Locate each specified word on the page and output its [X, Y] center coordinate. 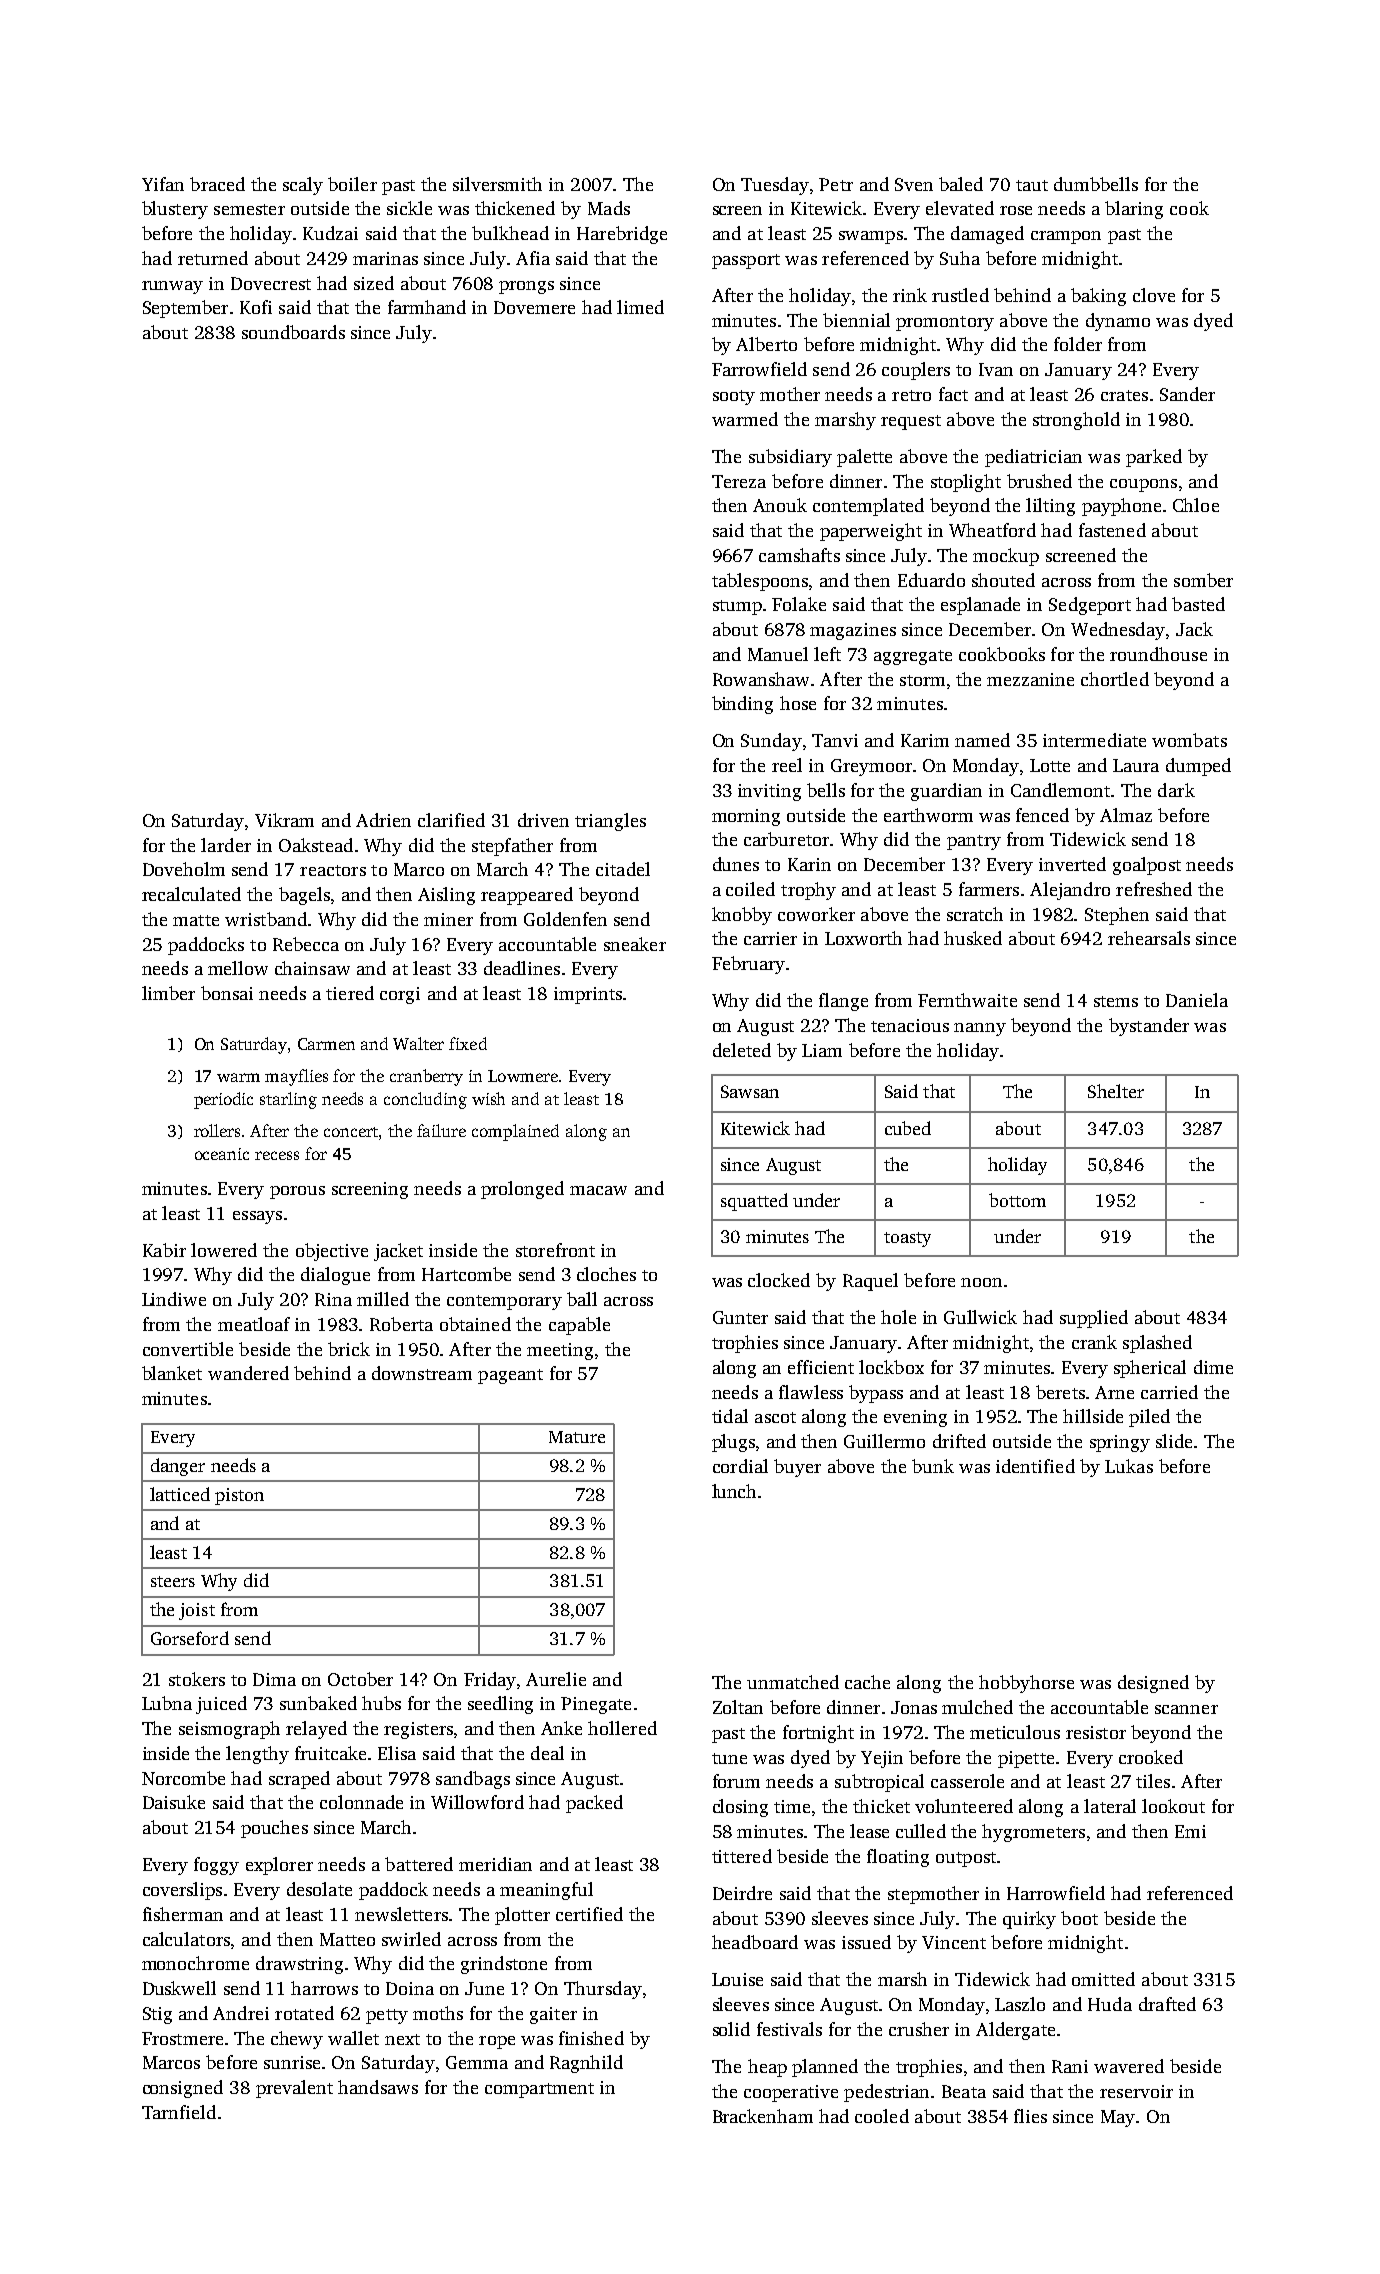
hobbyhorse [1026, 1684]
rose [1016, 210]
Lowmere [523, 1076]
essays [257, 1217]
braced [217, 184]
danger [178, 1467]
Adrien [383, 820]
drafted [1167, 2004]
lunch [734, 1491]
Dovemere [534, 307]
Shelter [1116, 1091]
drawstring [299, 1965]
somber [1203, 580]
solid [731, 2029]
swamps [871, 237]
